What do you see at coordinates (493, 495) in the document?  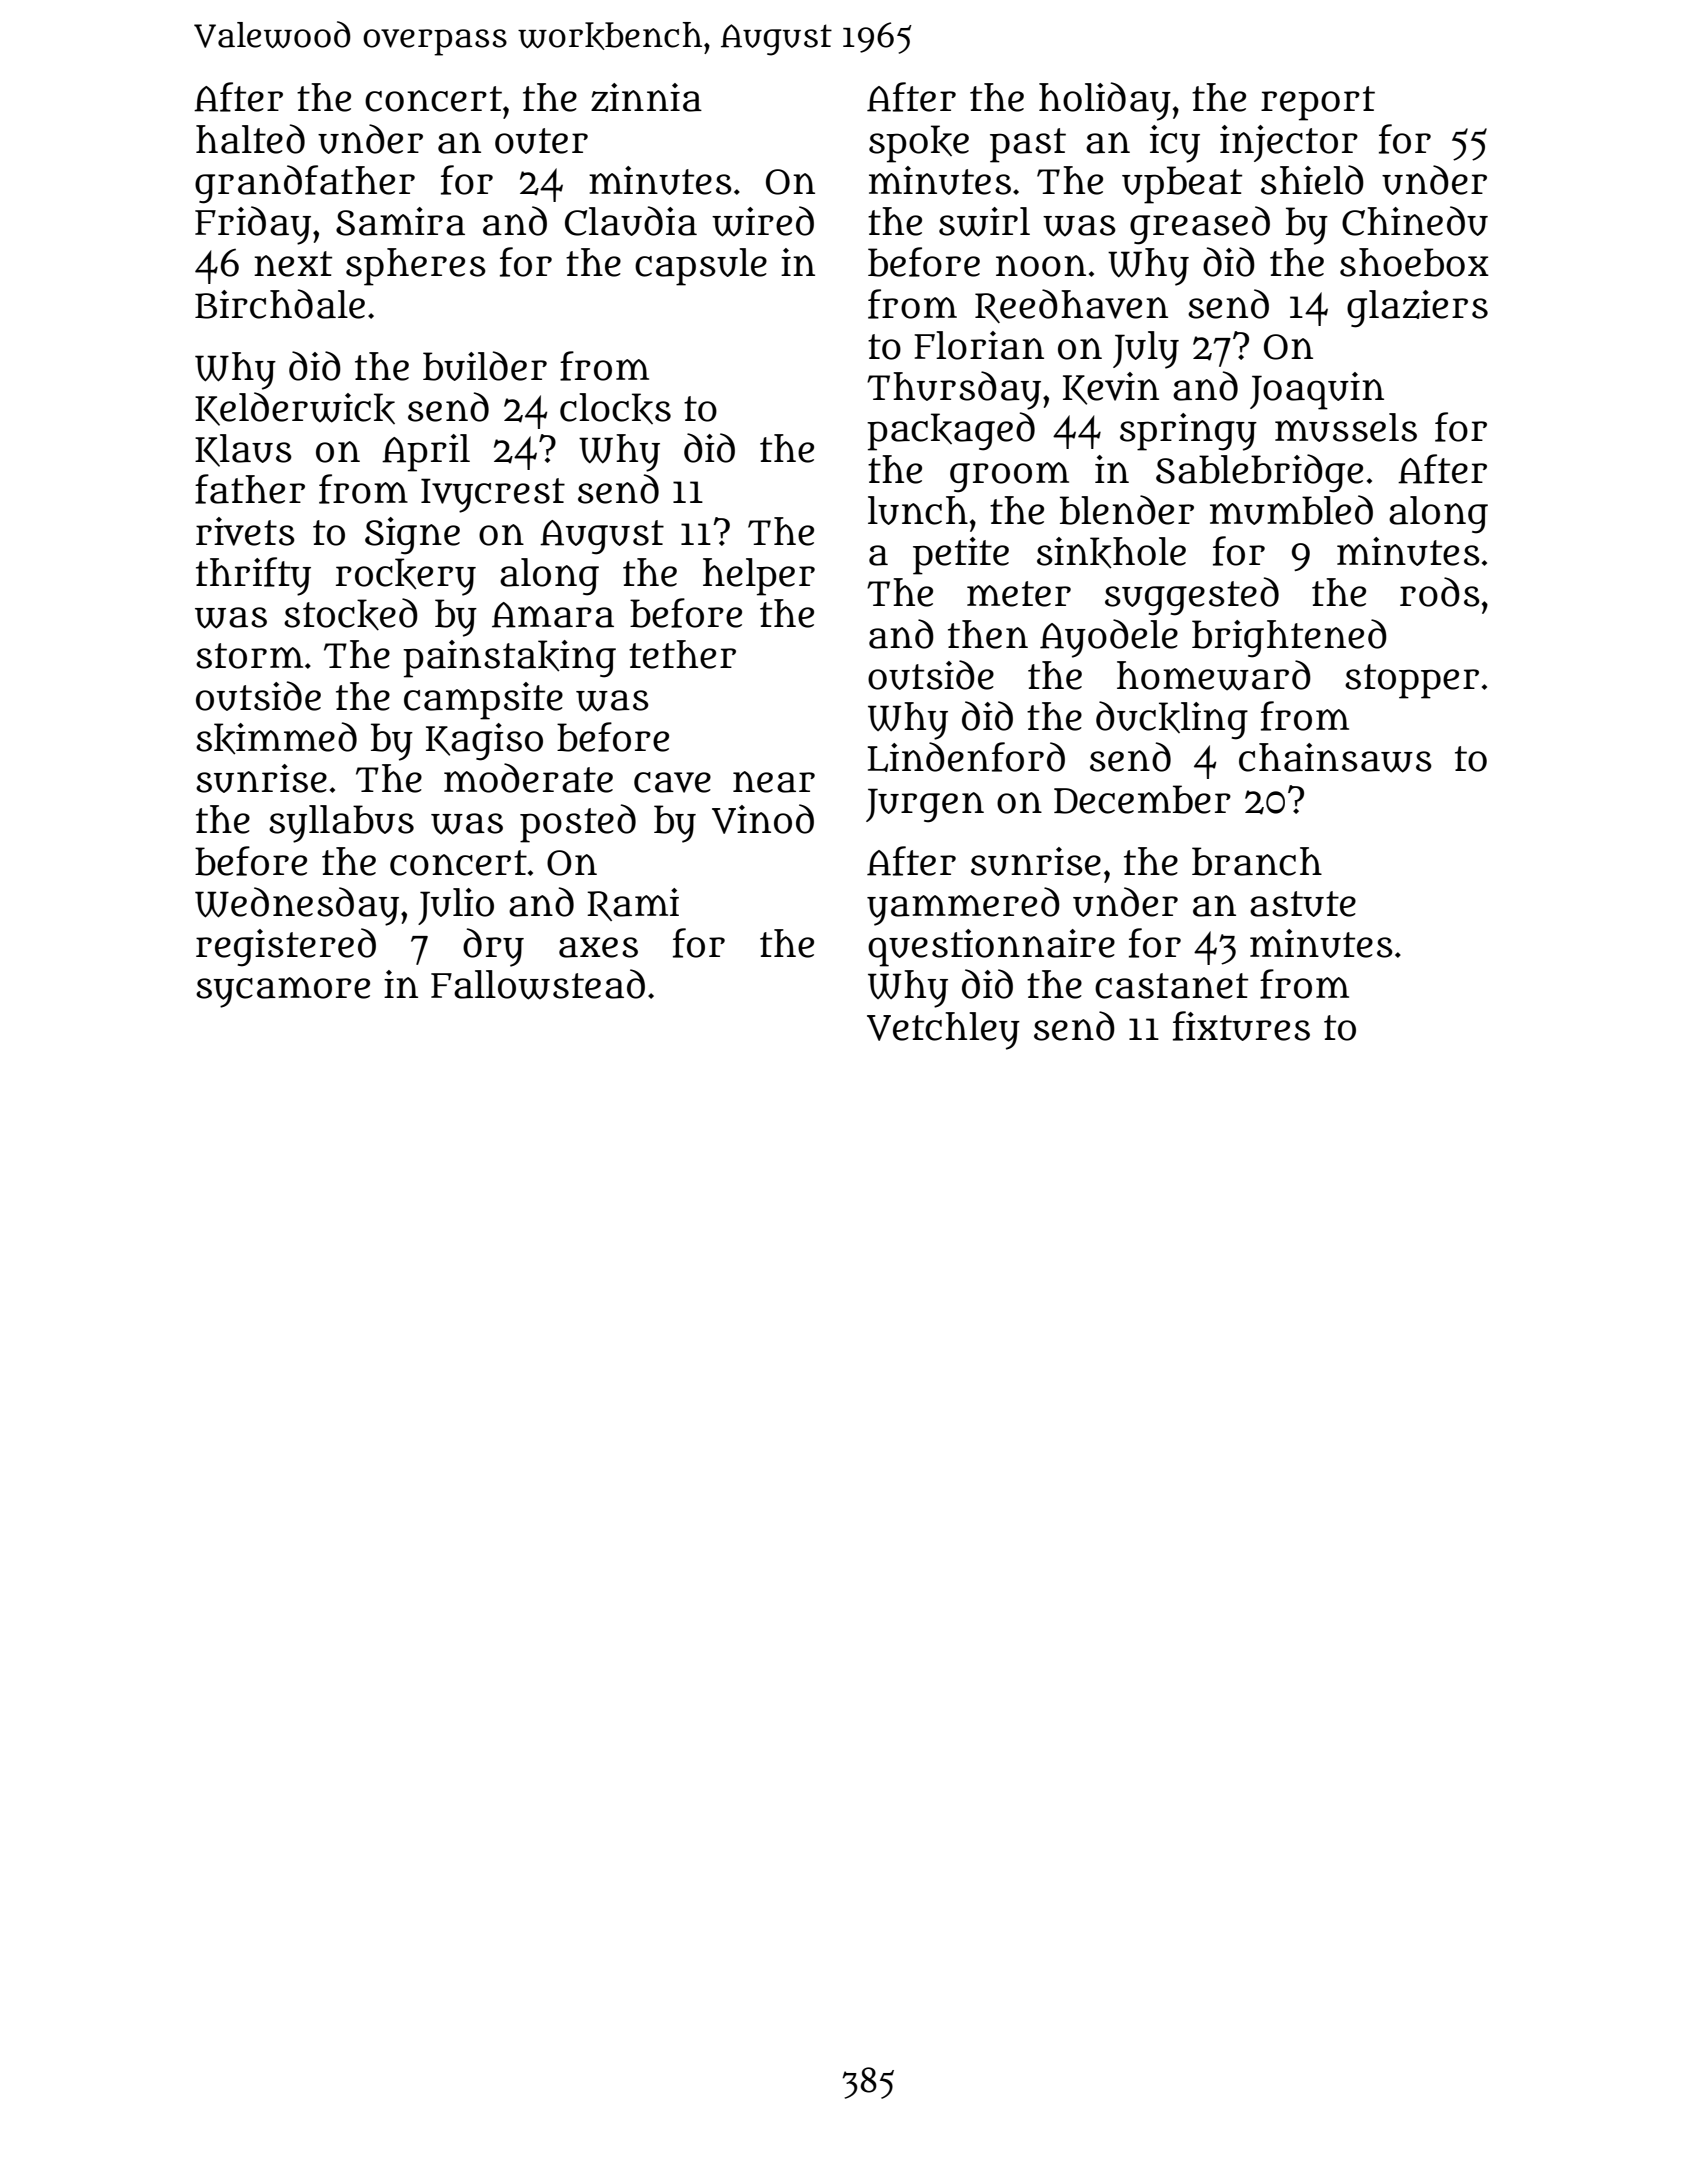 I see `Ivycrest` at bounding box center [493, 495].
